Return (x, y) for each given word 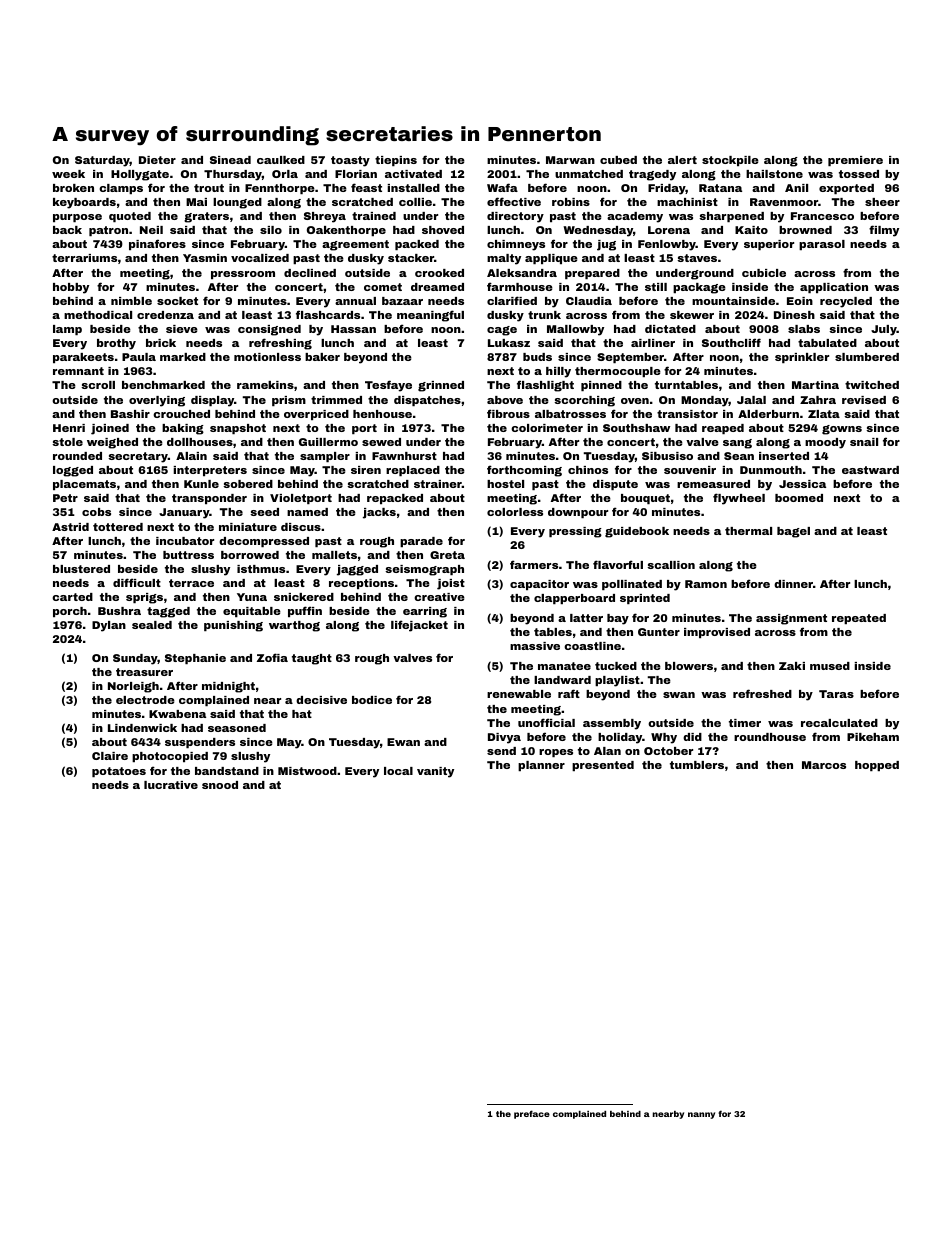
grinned (441, 386)
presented (603, 766)
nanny (701, 1115)
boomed (799, 498)
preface (532, 1114)
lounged (237, 203)
